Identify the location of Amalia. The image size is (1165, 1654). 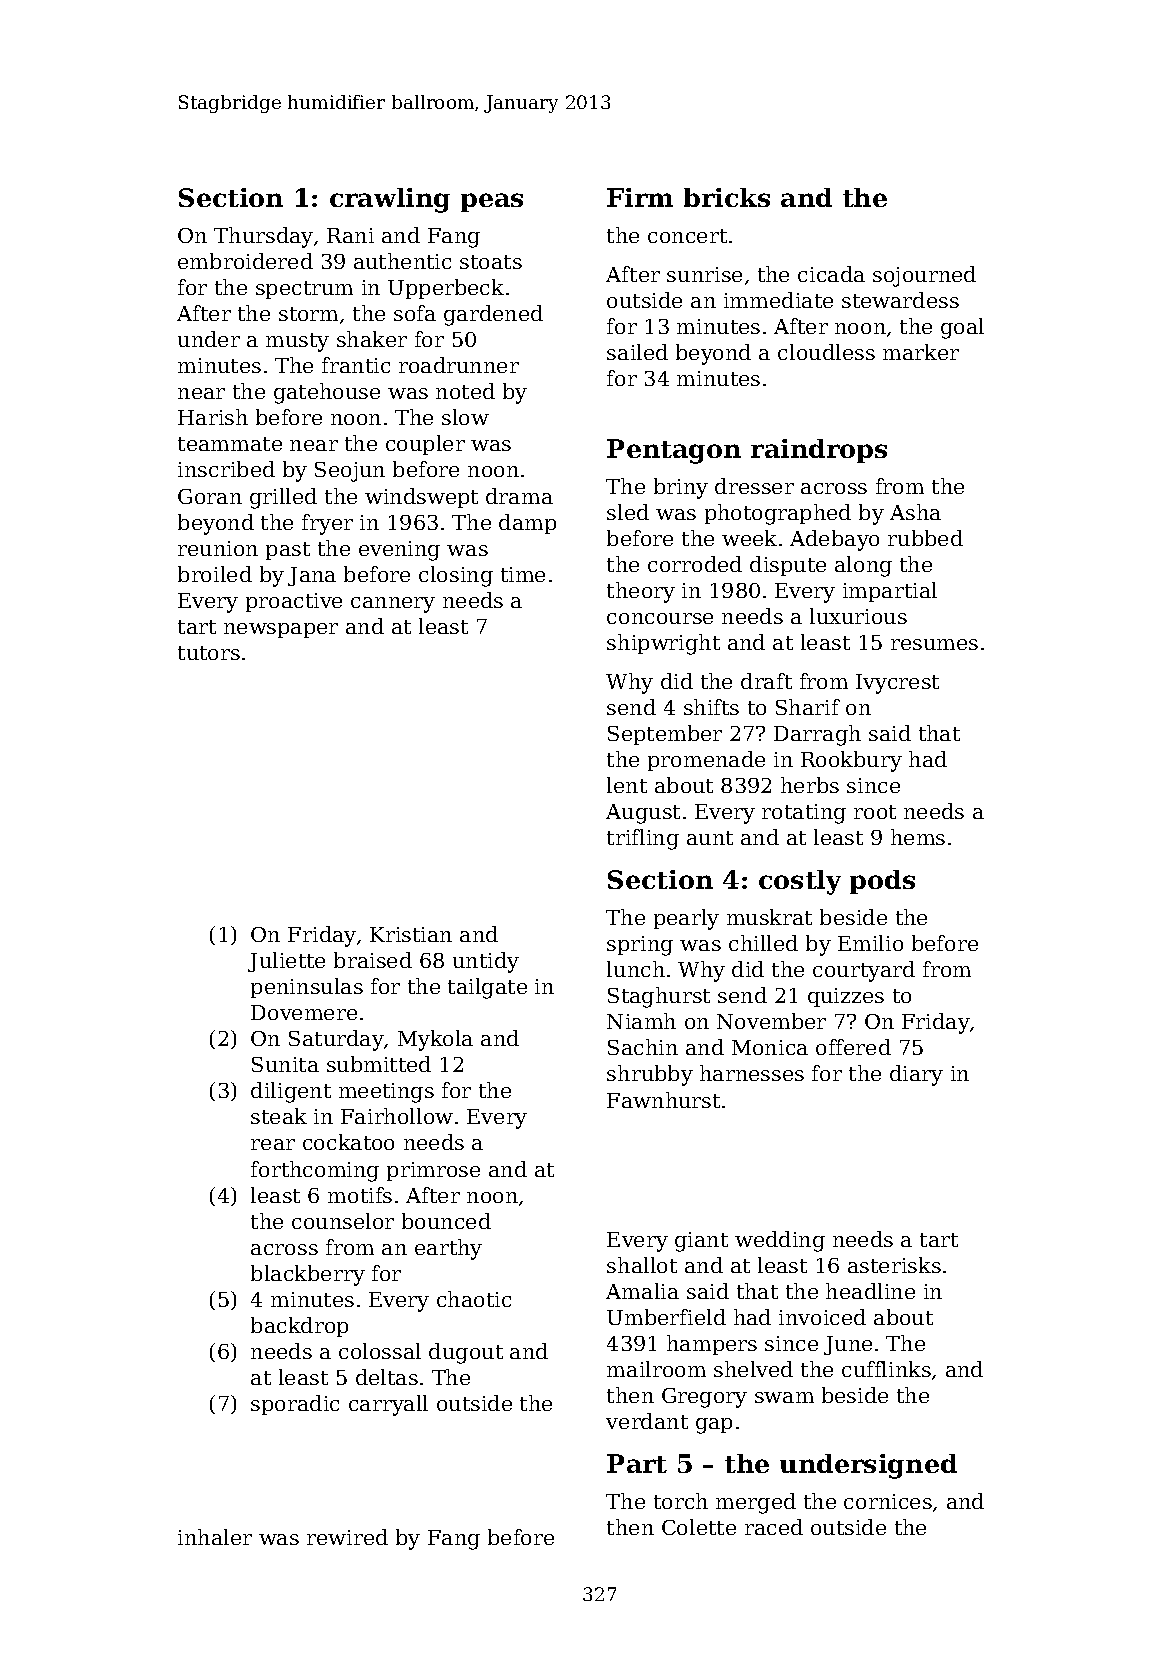
(642, 1291).
